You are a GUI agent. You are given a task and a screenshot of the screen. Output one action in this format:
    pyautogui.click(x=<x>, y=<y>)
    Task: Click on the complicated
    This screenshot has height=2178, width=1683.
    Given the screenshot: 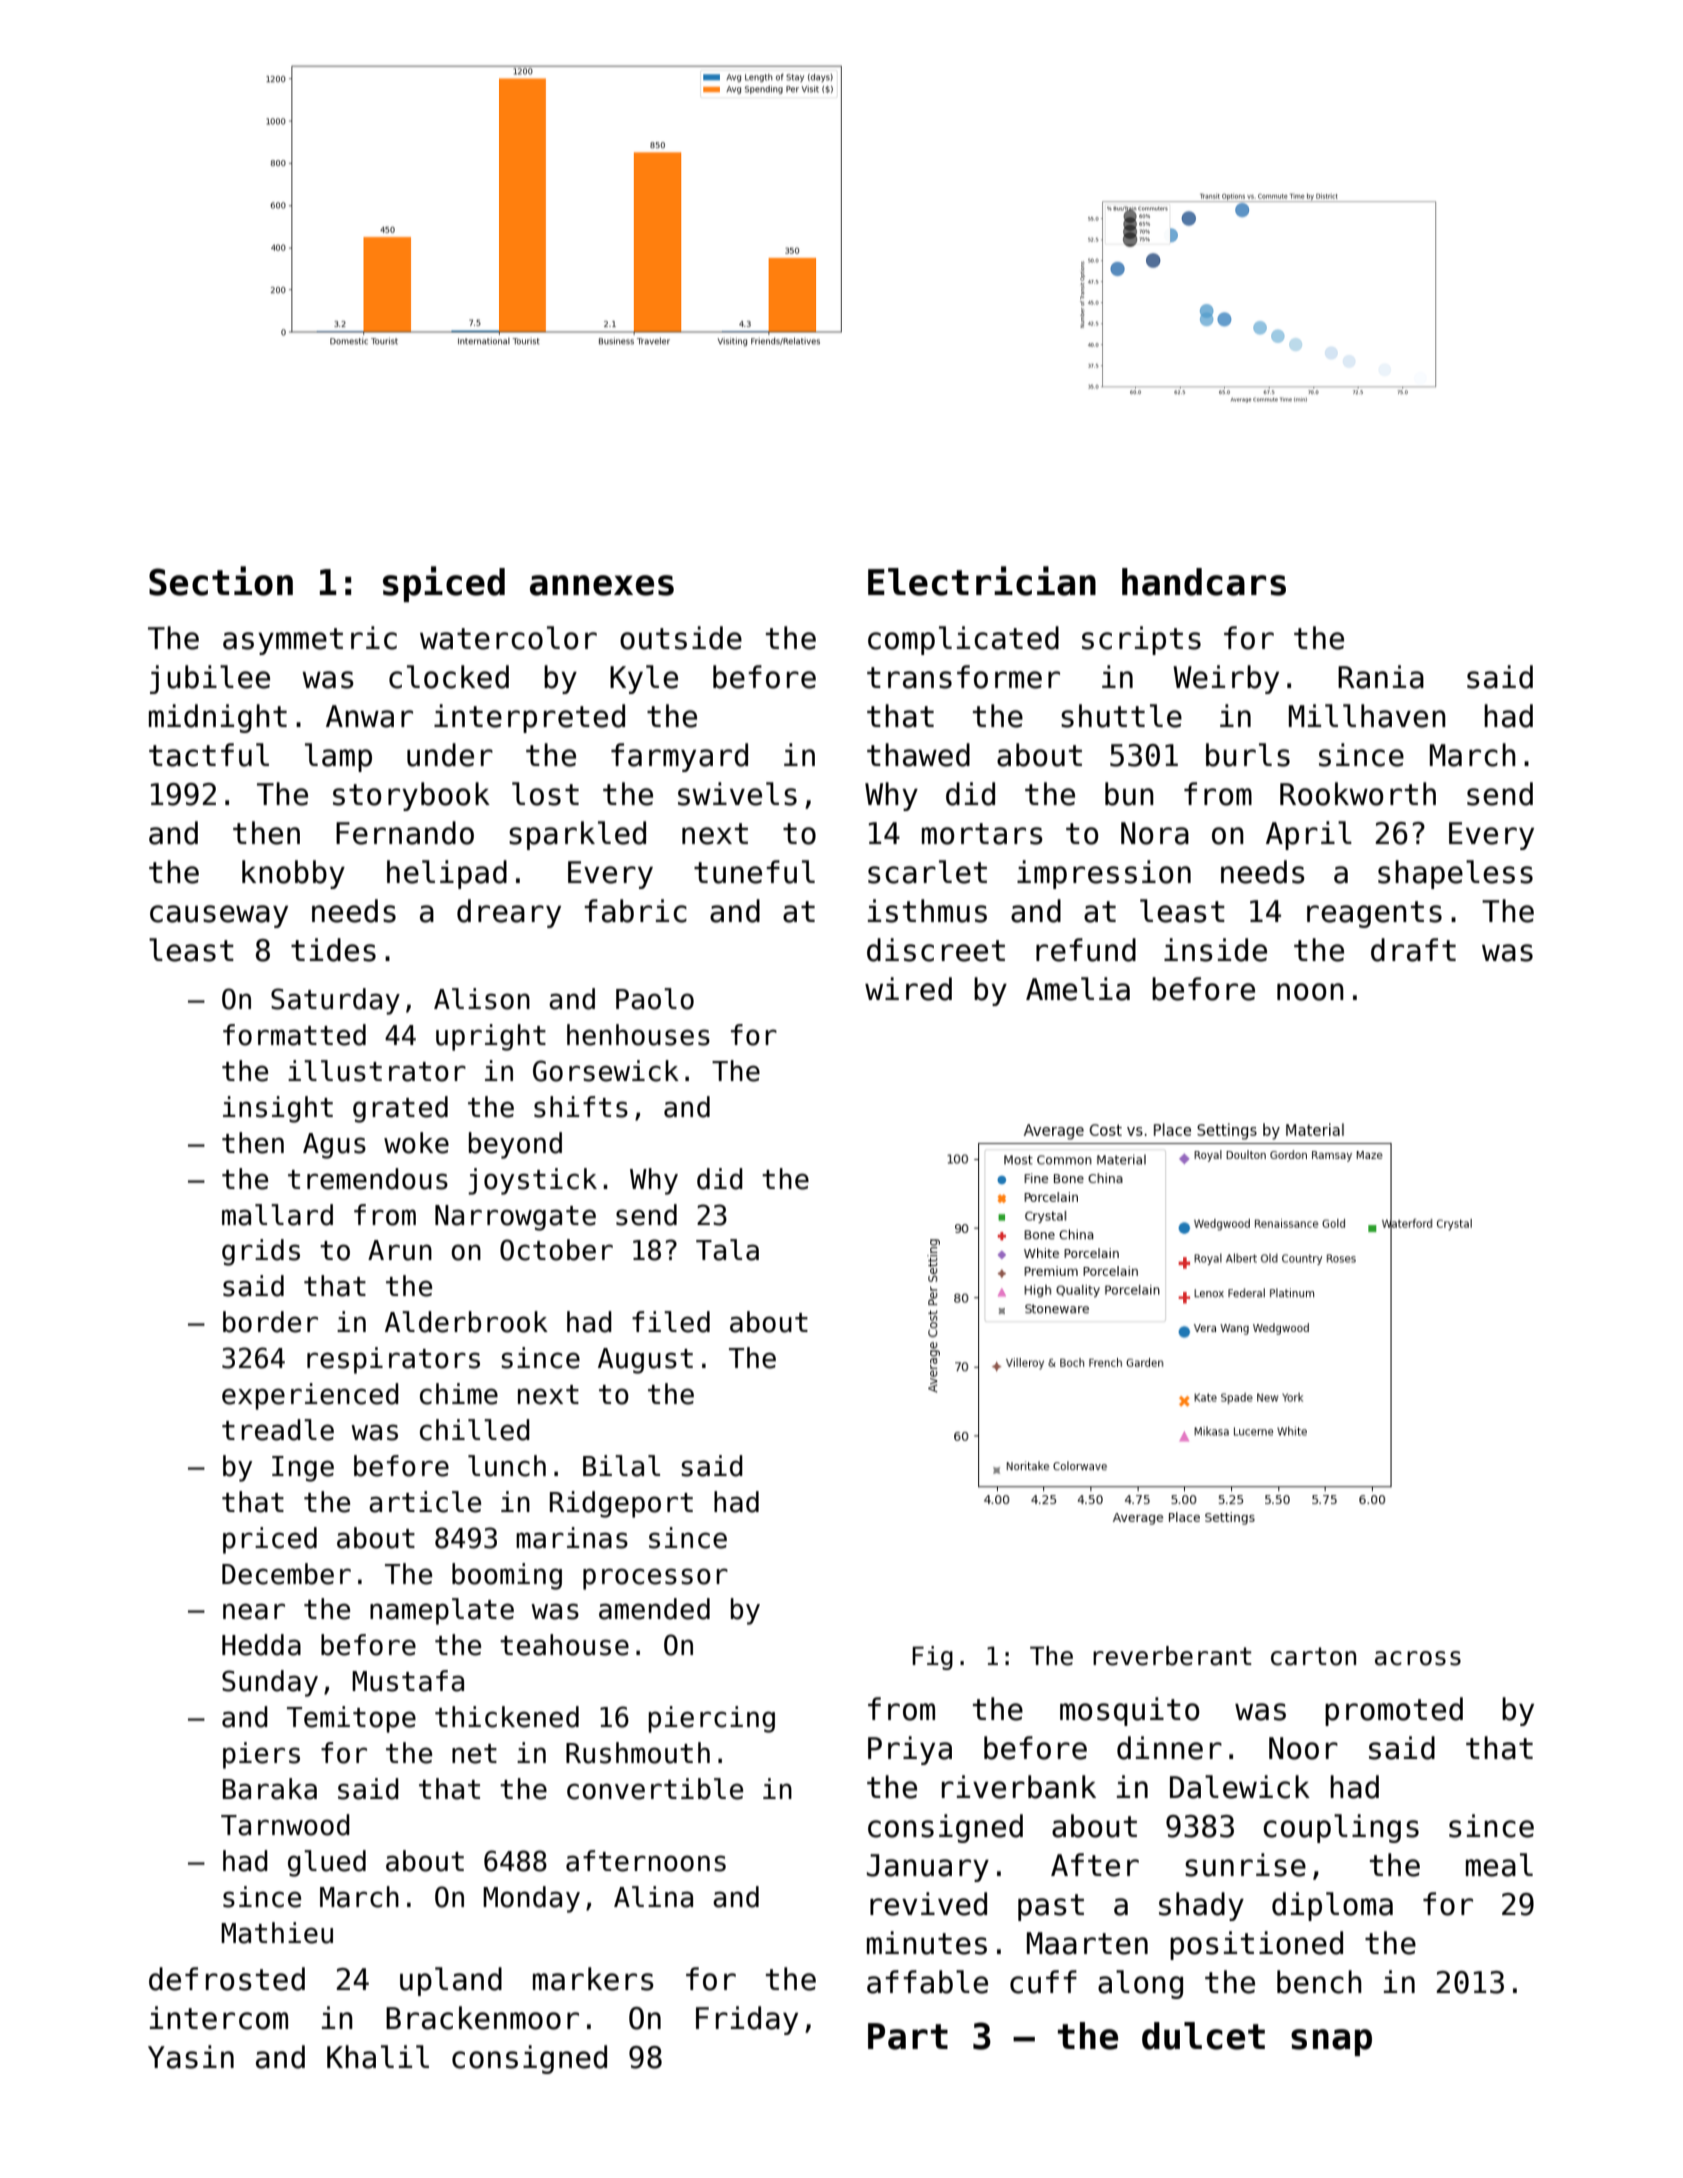 What is the action you would take?
    pyautogui.click(x=963, y=640)
